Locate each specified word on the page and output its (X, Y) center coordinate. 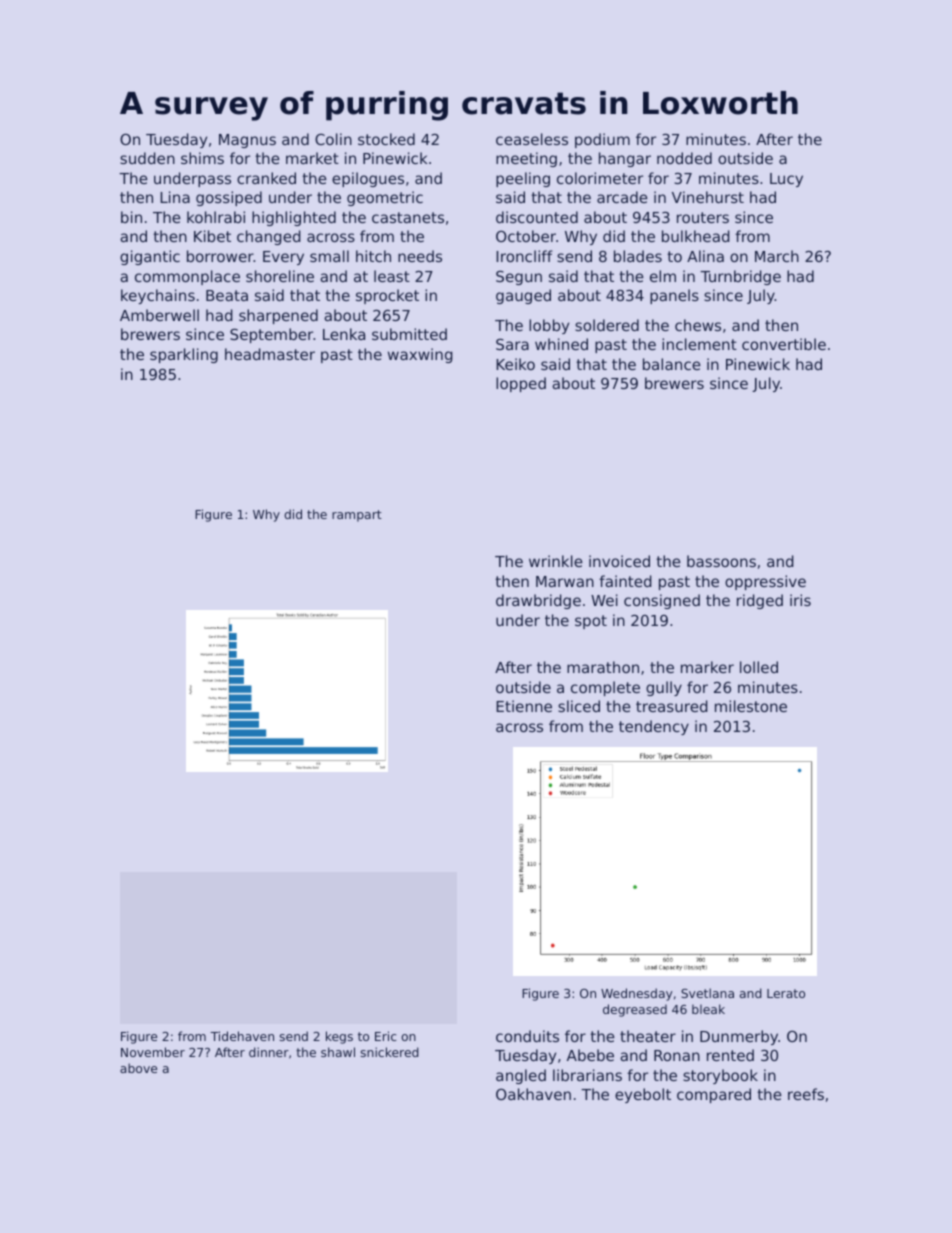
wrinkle (556, 561)
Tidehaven (242, 1036)
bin (131, 217)
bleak (708, 1009)
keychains (158, 296)
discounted (537, 217)
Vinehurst (708, 197)
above (138, 1068)
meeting (526, 159)
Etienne (524, 706)
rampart (357, 516)
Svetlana (707, 993)
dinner (269, 1052)
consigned (662, 601)
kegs (339, 1037)
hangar (625, 159)
